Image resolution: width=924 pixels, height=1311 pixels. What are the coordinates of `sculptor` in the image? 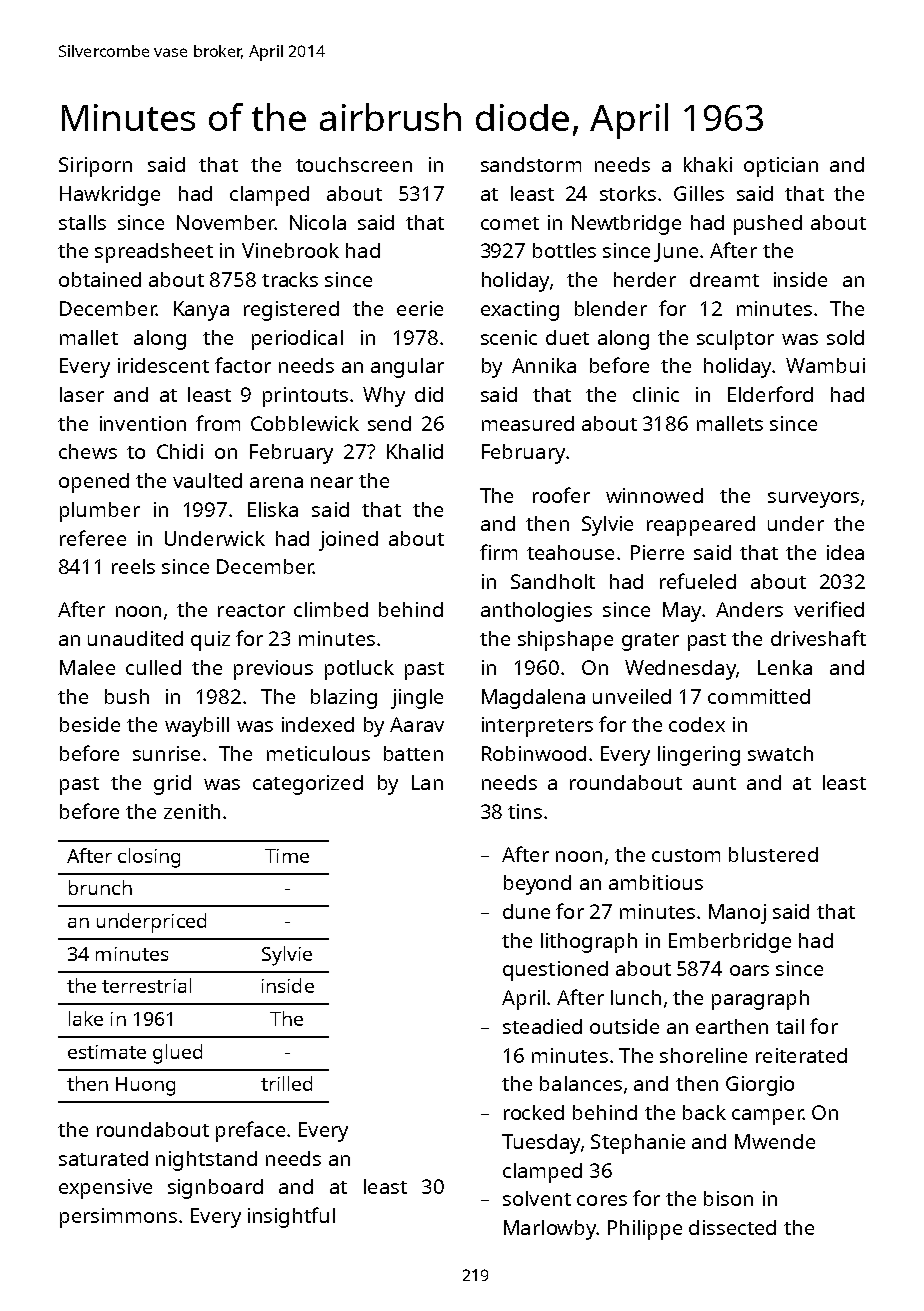 It's located at (735, 340).
